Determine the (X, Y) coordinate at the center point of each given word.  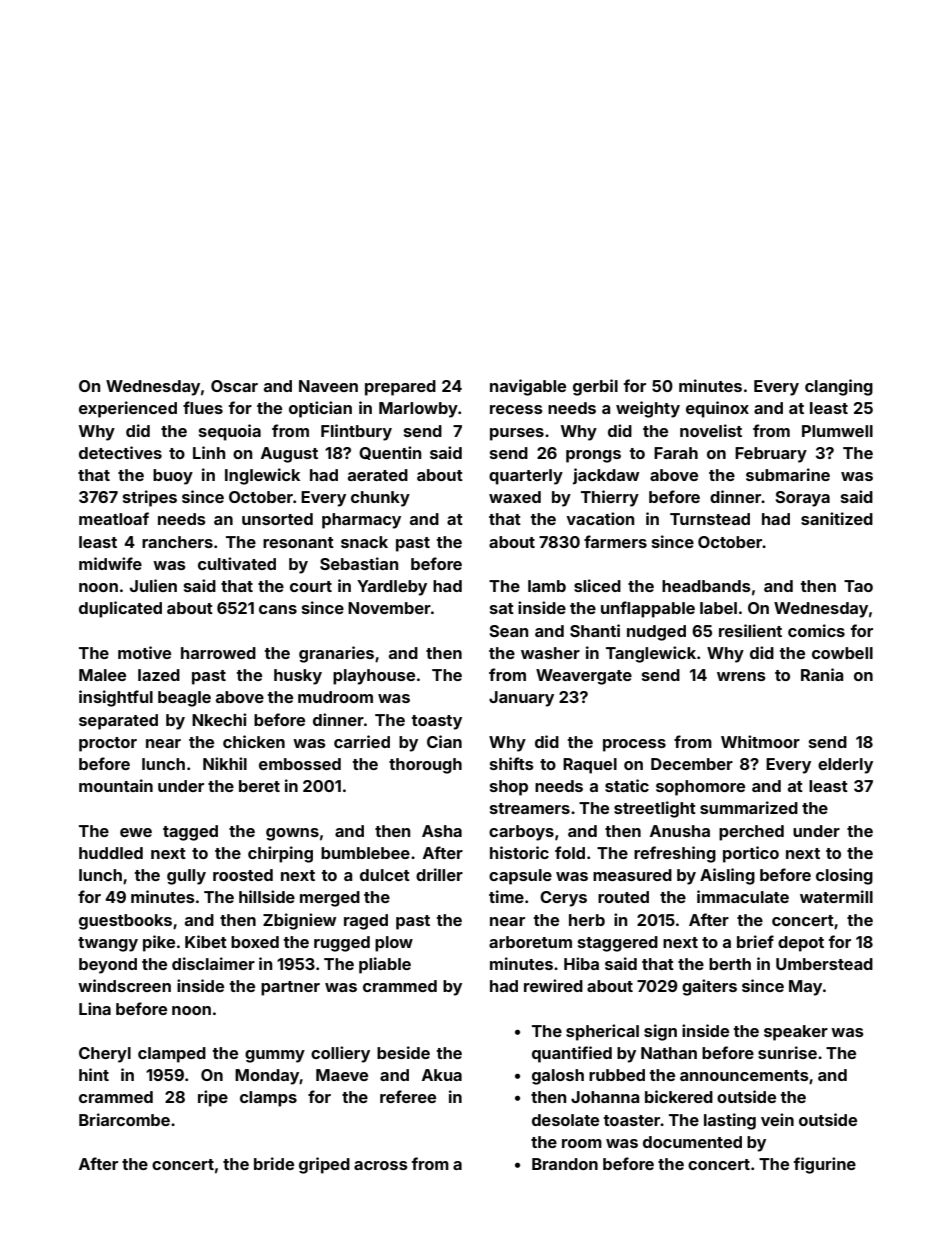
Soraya (803, 499)
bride (274, 1163)
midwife (110, 563)
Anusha (680, 831)
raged (366, 922)
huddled (111, 853)
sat (502, 608)
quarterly (526, 477)
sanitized (837, 518)
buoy (173, 477)
